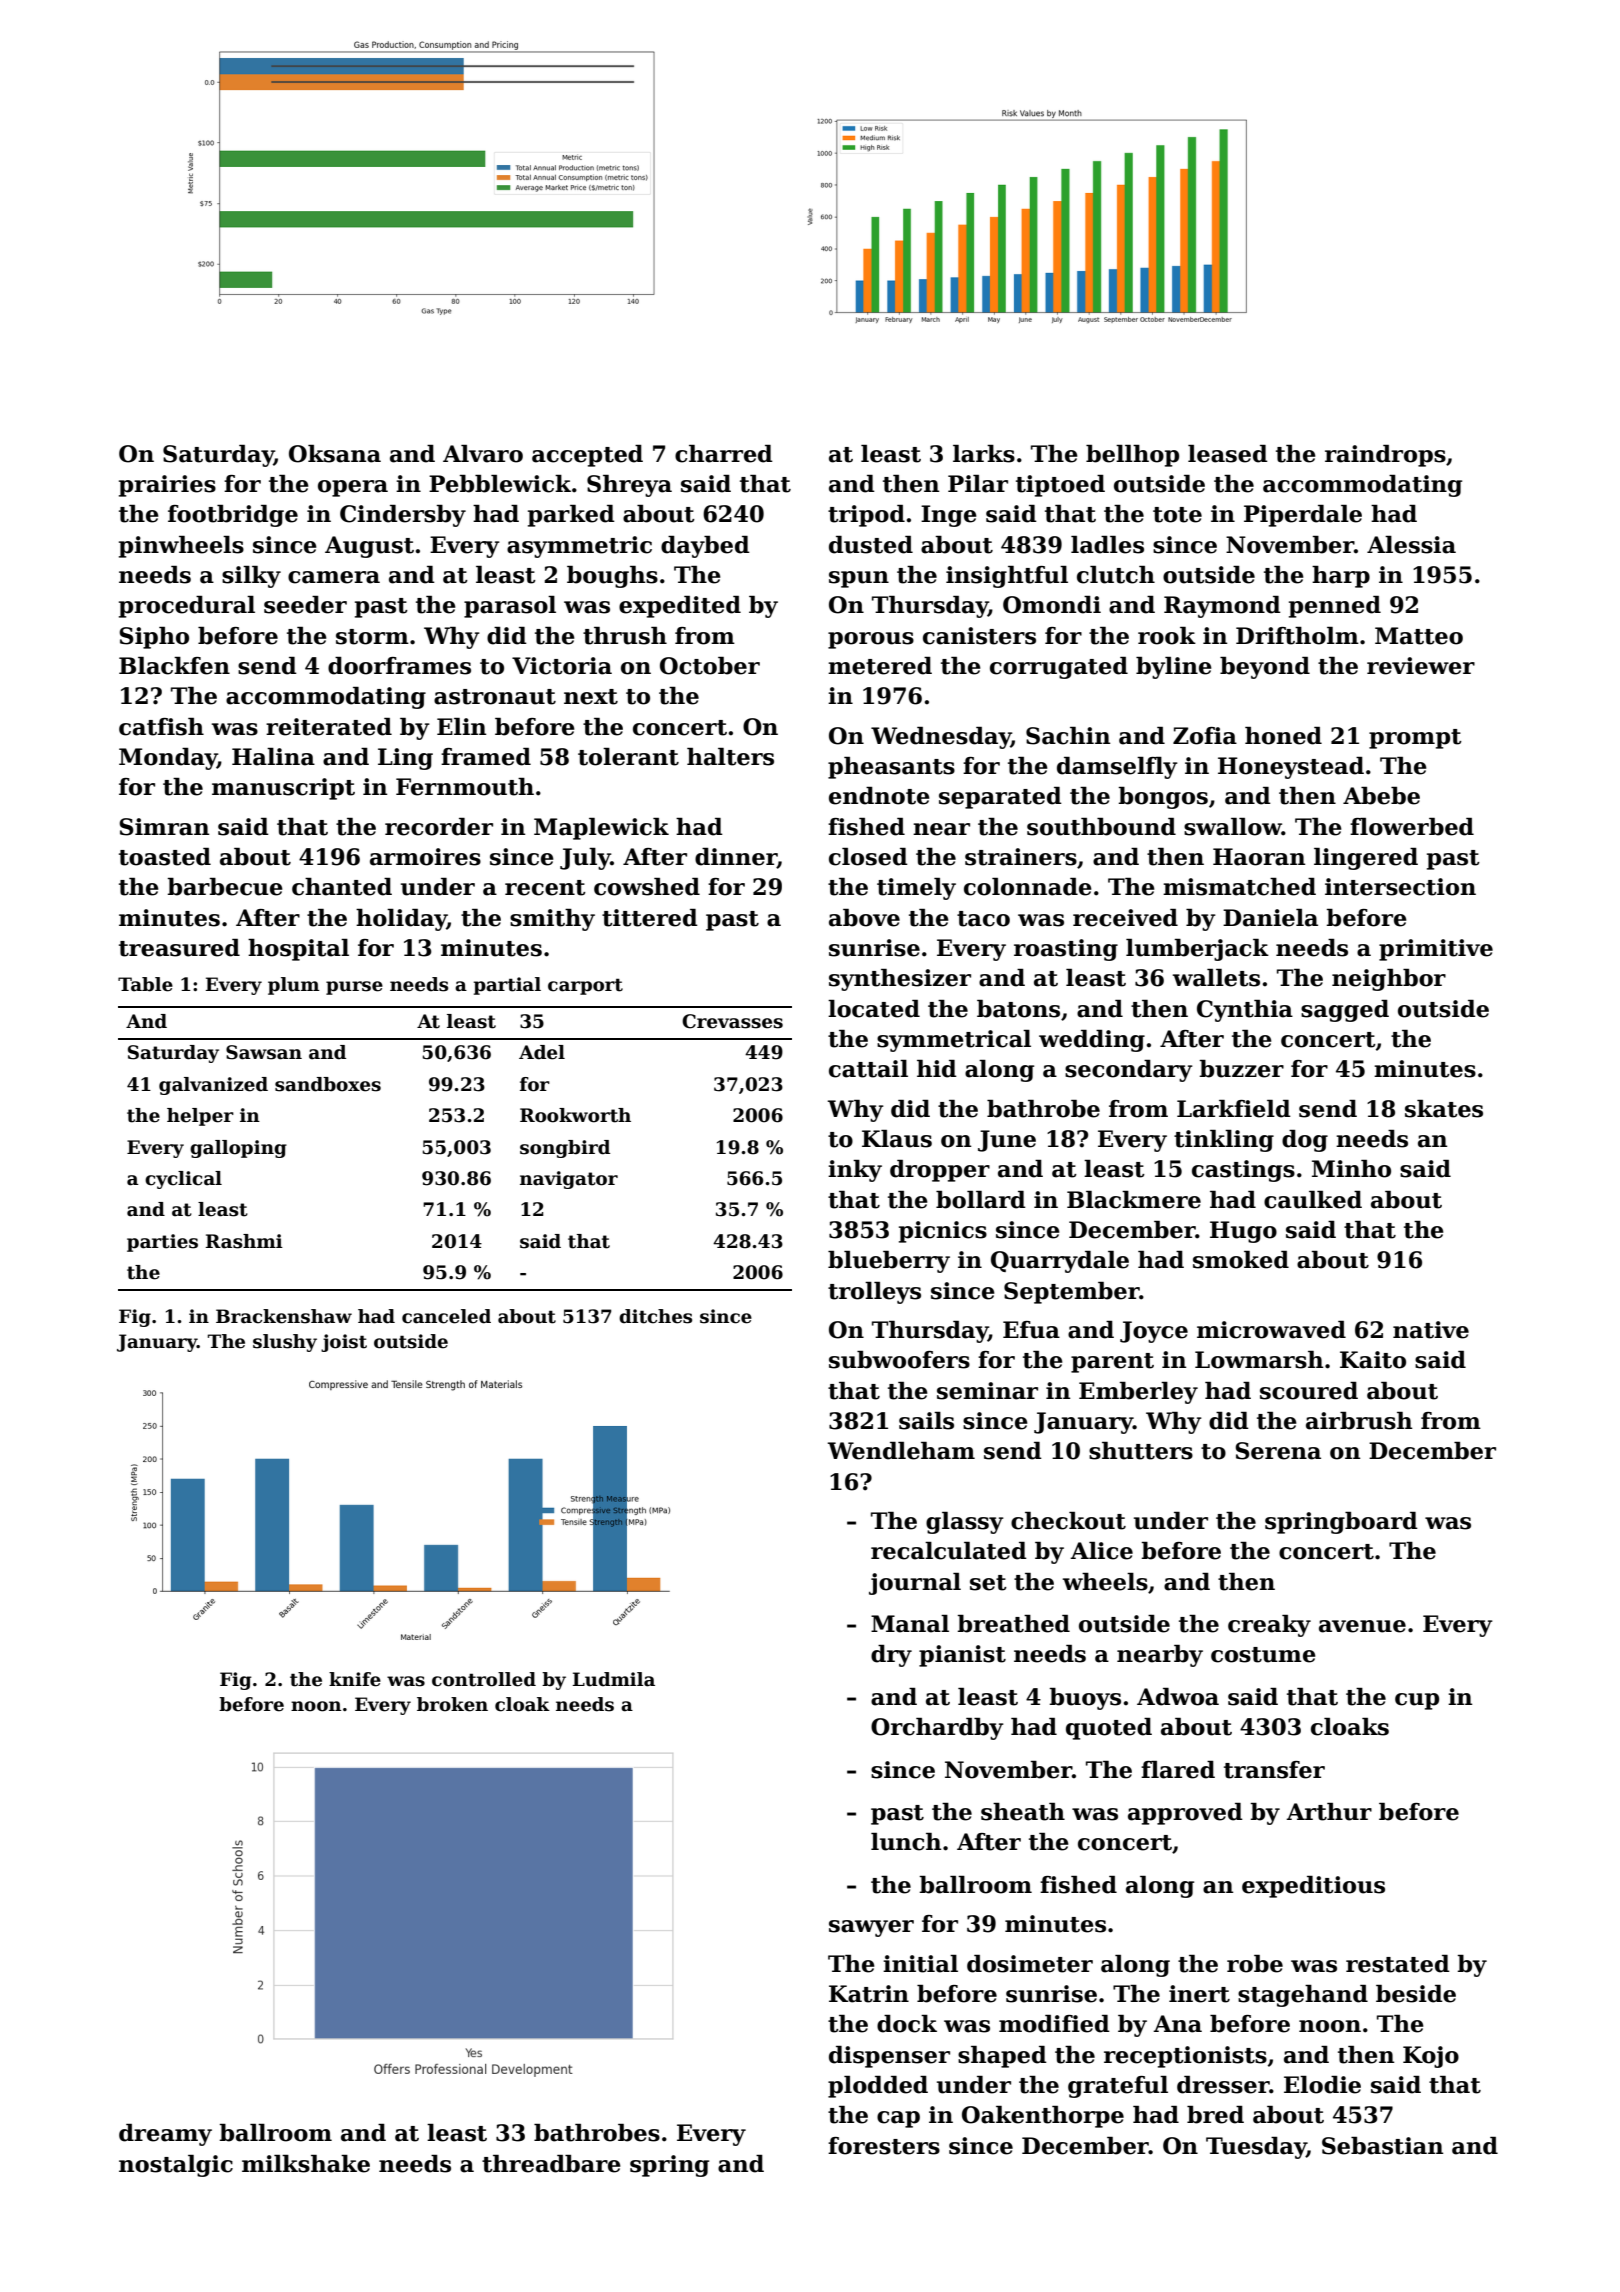 This page has height=2292, width=1620. What do you see at coordinates (587, 456) in the page?
I see `accepted` at bounding box center [587, 456].
